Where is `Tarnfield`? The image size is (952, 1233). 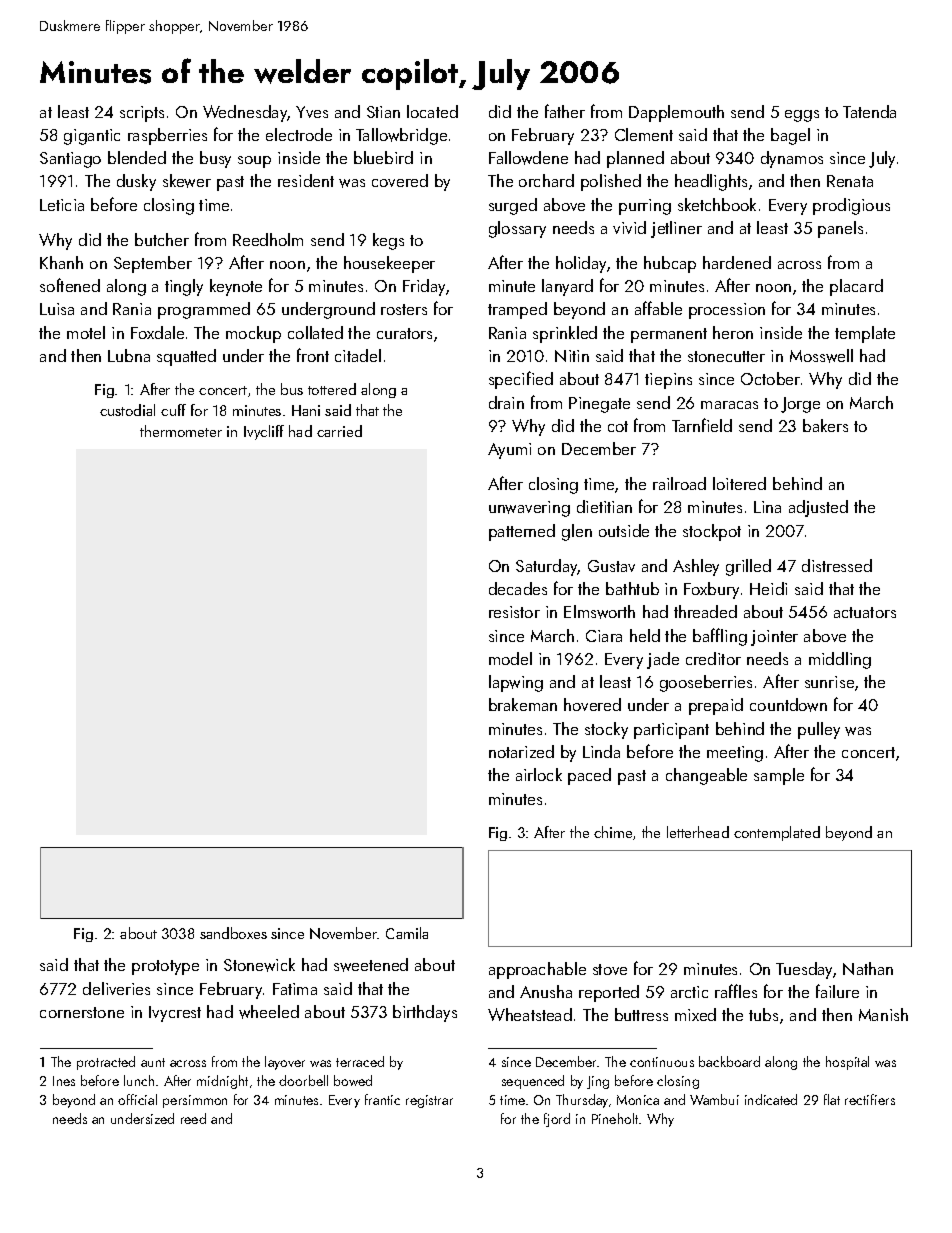
Tarnfield is located at coordinates (702, 425).
